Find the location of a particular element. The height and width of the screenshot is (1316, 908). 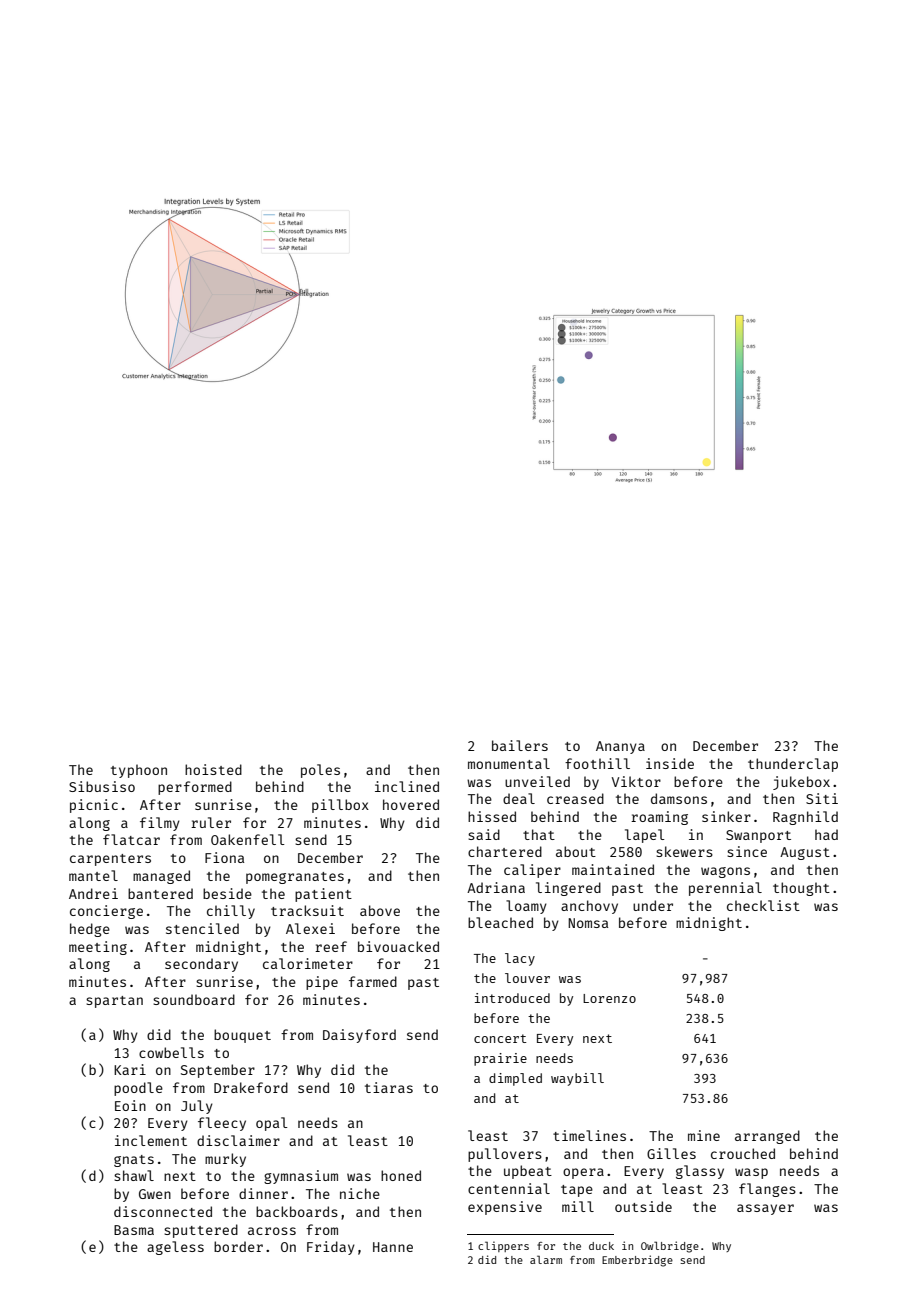

arranged is located at coordinates (767, 1137).
